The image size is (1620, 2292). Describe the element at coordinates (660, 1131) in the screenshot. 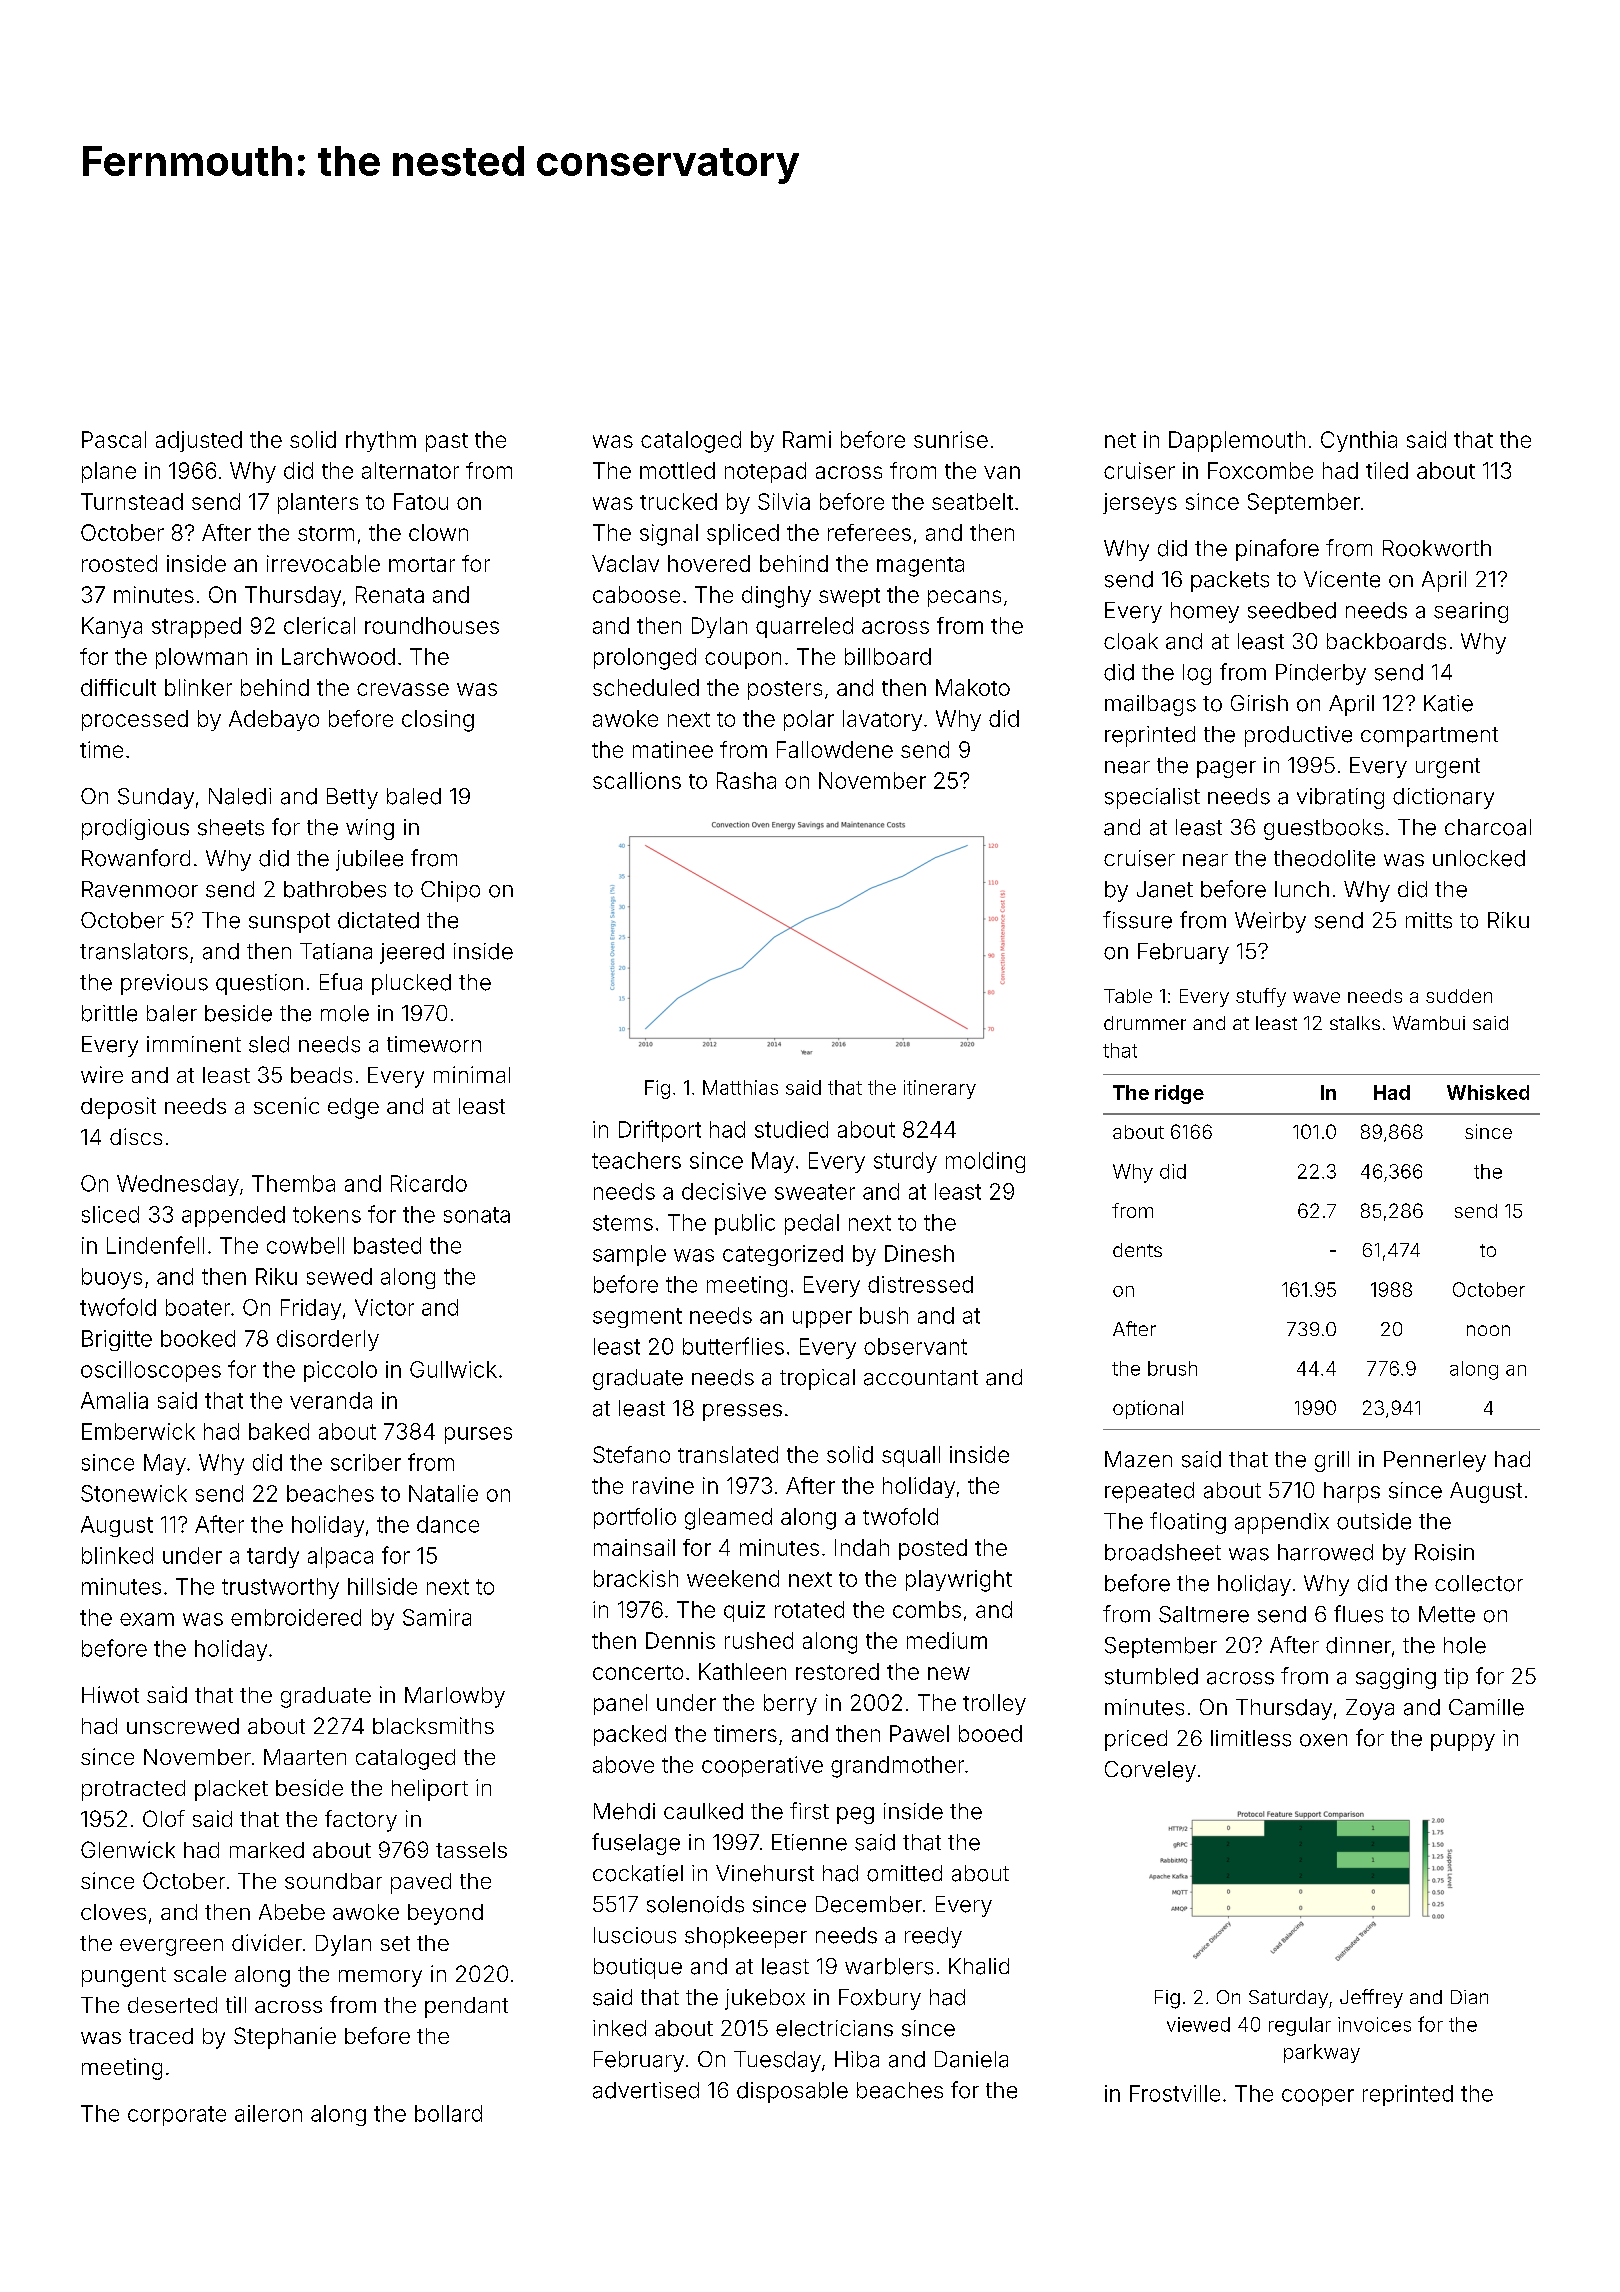

I see `Driftport` at that location.
